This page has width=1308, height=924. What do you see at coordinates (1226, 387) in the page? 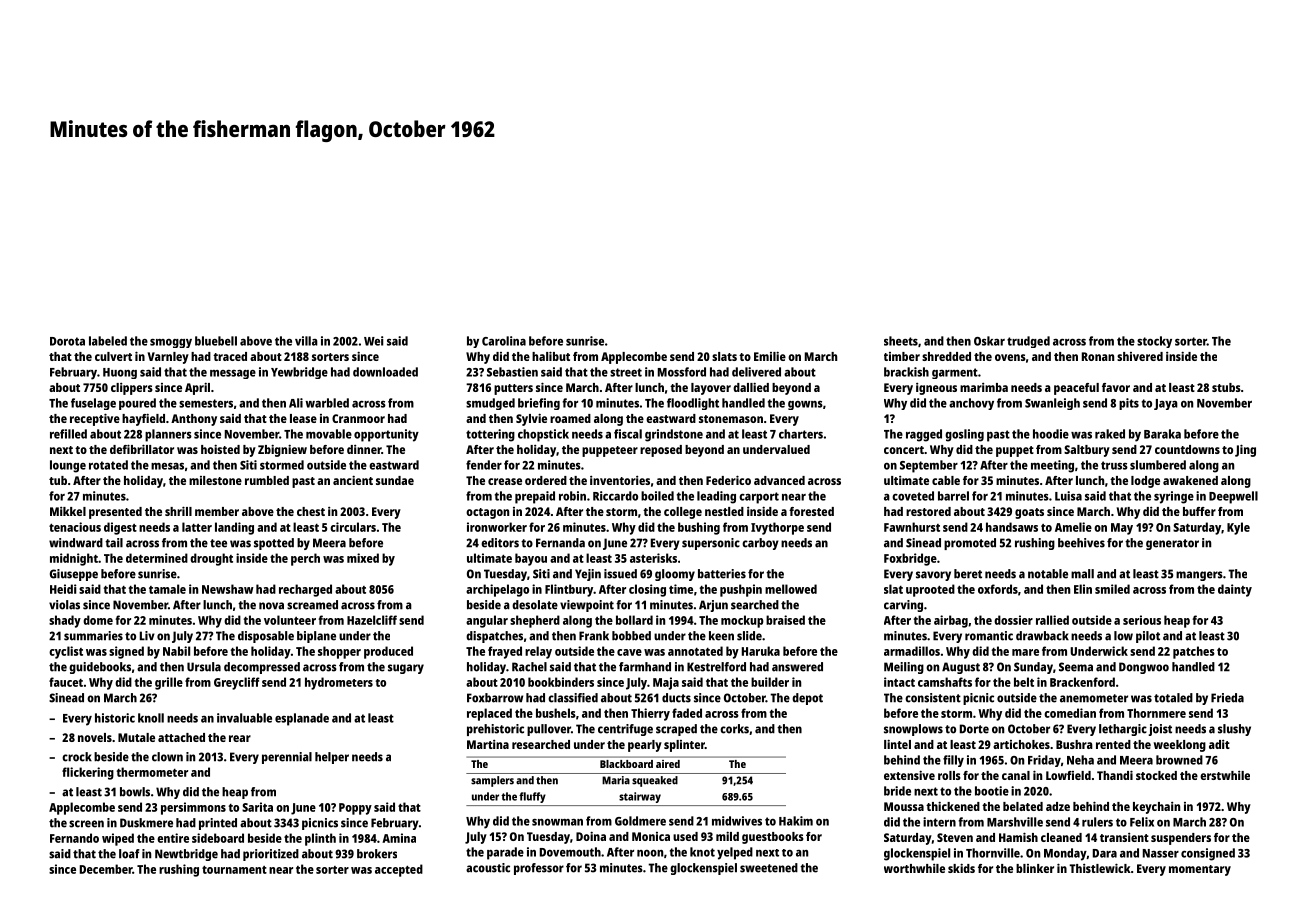
I see `stubs` at bounding box center [1226, 387].
